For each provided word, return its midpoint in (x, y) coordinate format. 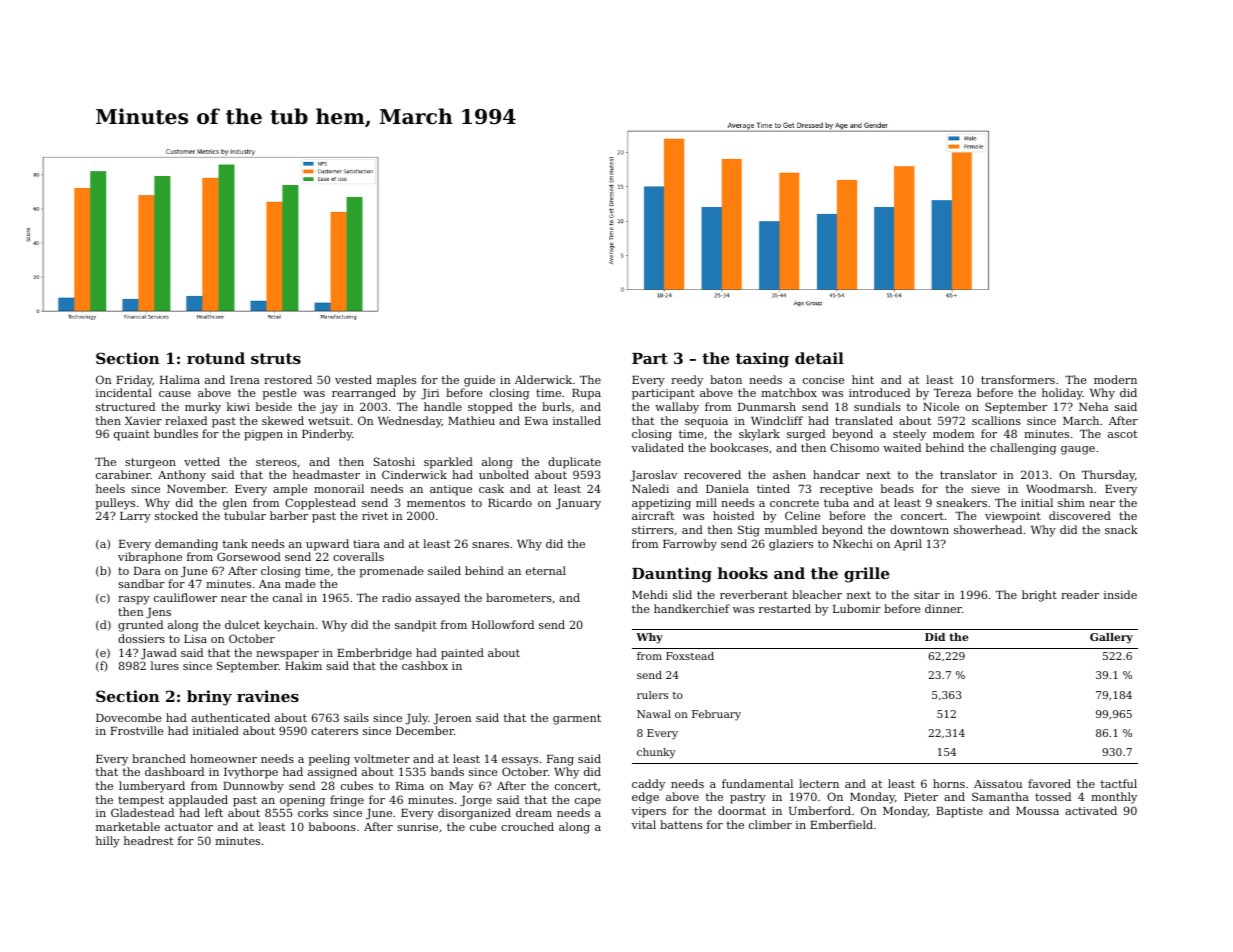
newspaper (287, 655)
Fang (560, 760)
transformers (1018, 379)
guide (479, 381)
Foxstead (690, 656)
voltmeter (382, 758)
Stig (749, 531)
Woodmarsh (1059, 488)
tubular (245, 515)
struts (276, 358)
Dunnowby (253, 787)
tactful (1119, 783)
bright (1039, 596)
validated (657, 447)
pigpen (263, 435)
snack (1121, 529)
